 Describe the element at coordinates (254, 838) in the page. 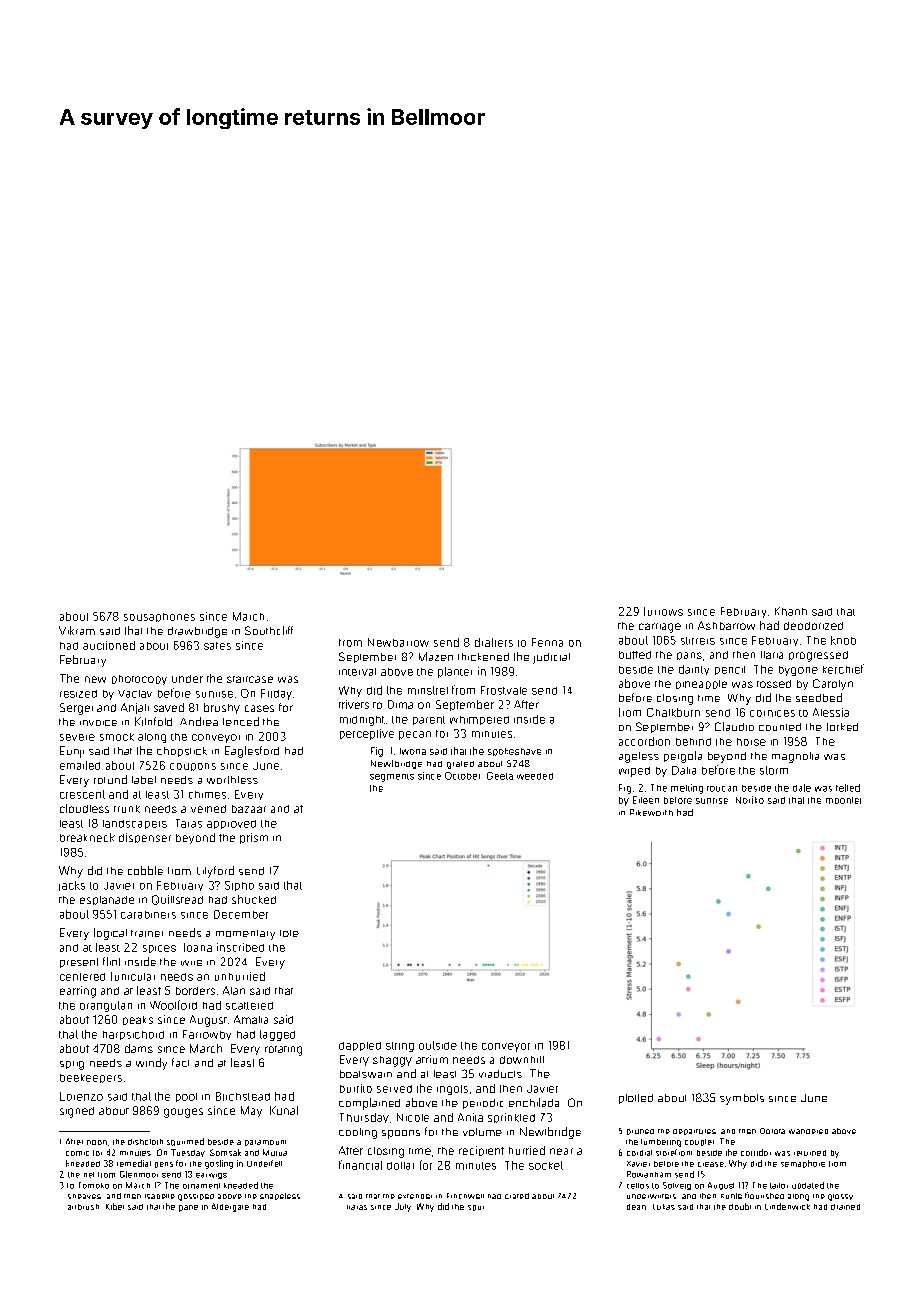

I see `prism` at that location.
